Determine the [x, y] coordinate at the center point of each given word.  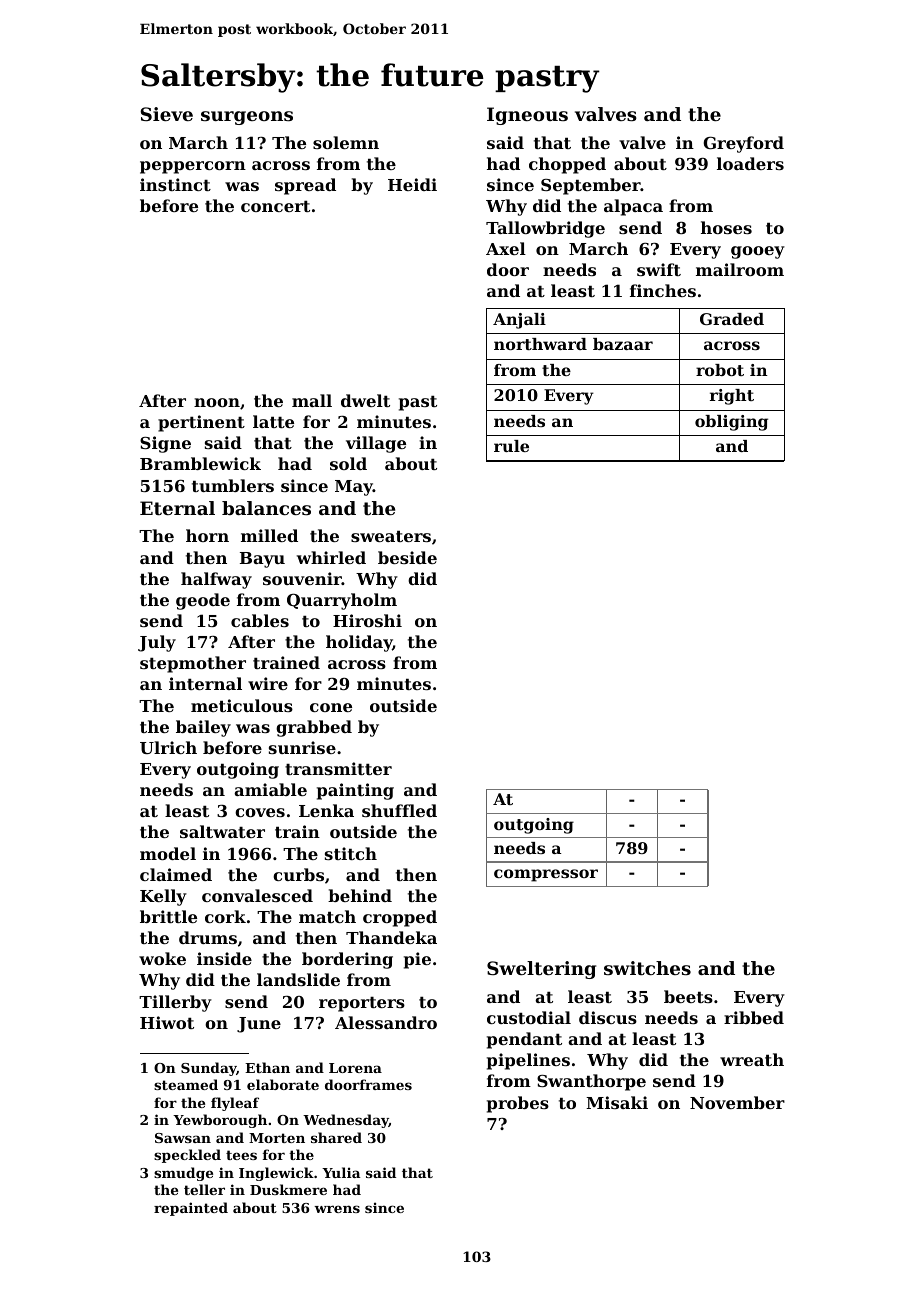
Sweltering [541, 970]
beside [407, 557]
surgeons [247, 118]
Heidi [412, 184]
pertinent [201, 423]
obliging [731, 423]
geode [203, 601]
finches [663, 290]
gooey [758, 252]
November [737, 1102]
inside [224, 958]
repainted [191, 1209]
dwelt [365, 400]
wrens [337, 1209]
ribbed [754, 1017]
